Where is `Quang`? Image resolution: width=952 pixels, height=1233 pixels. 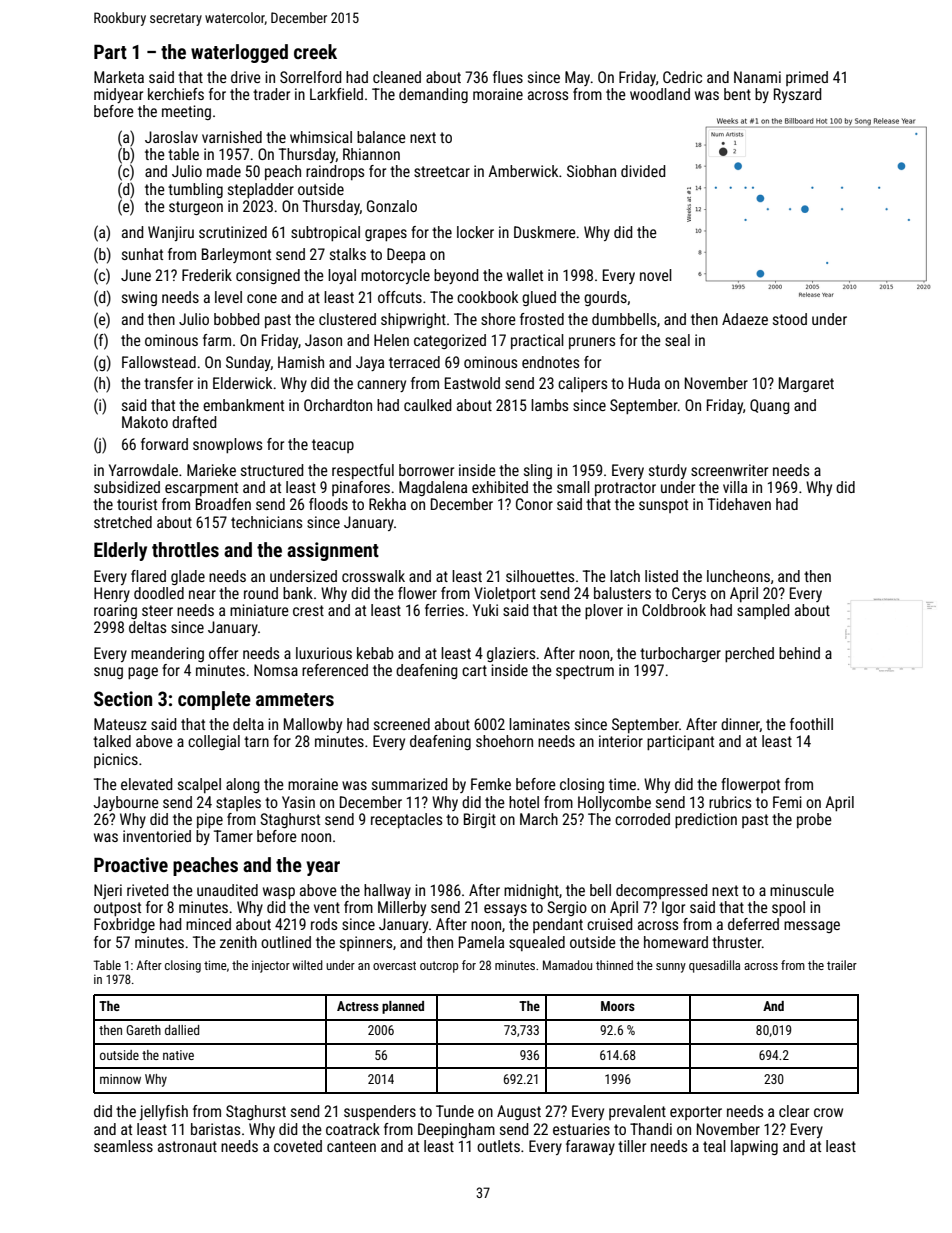
Quang is located at coordinates (770, 406).
